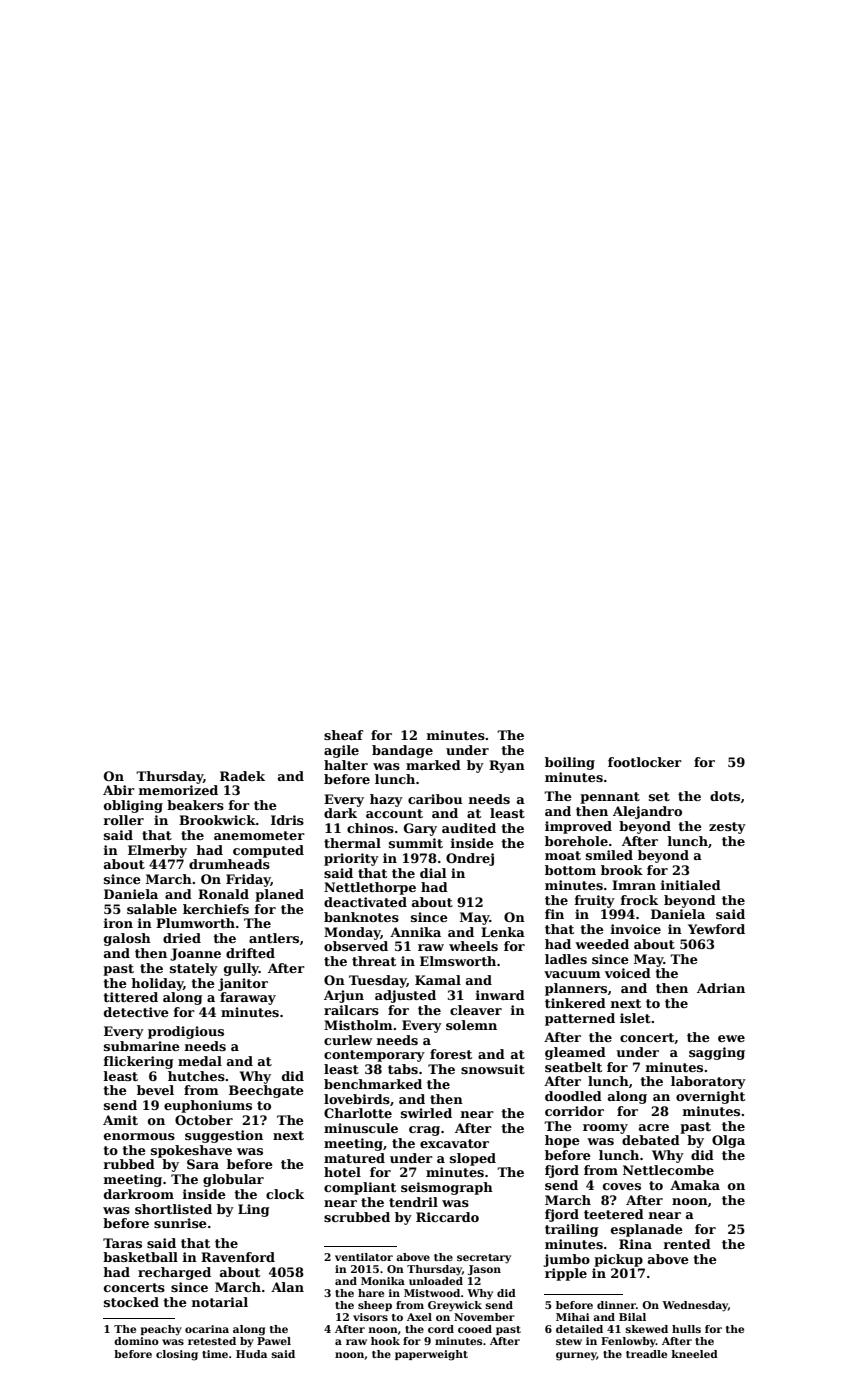 Image resolution: width=849 pixels, height=1400 pixels. I want to click on domino, so click(136, 1341).
